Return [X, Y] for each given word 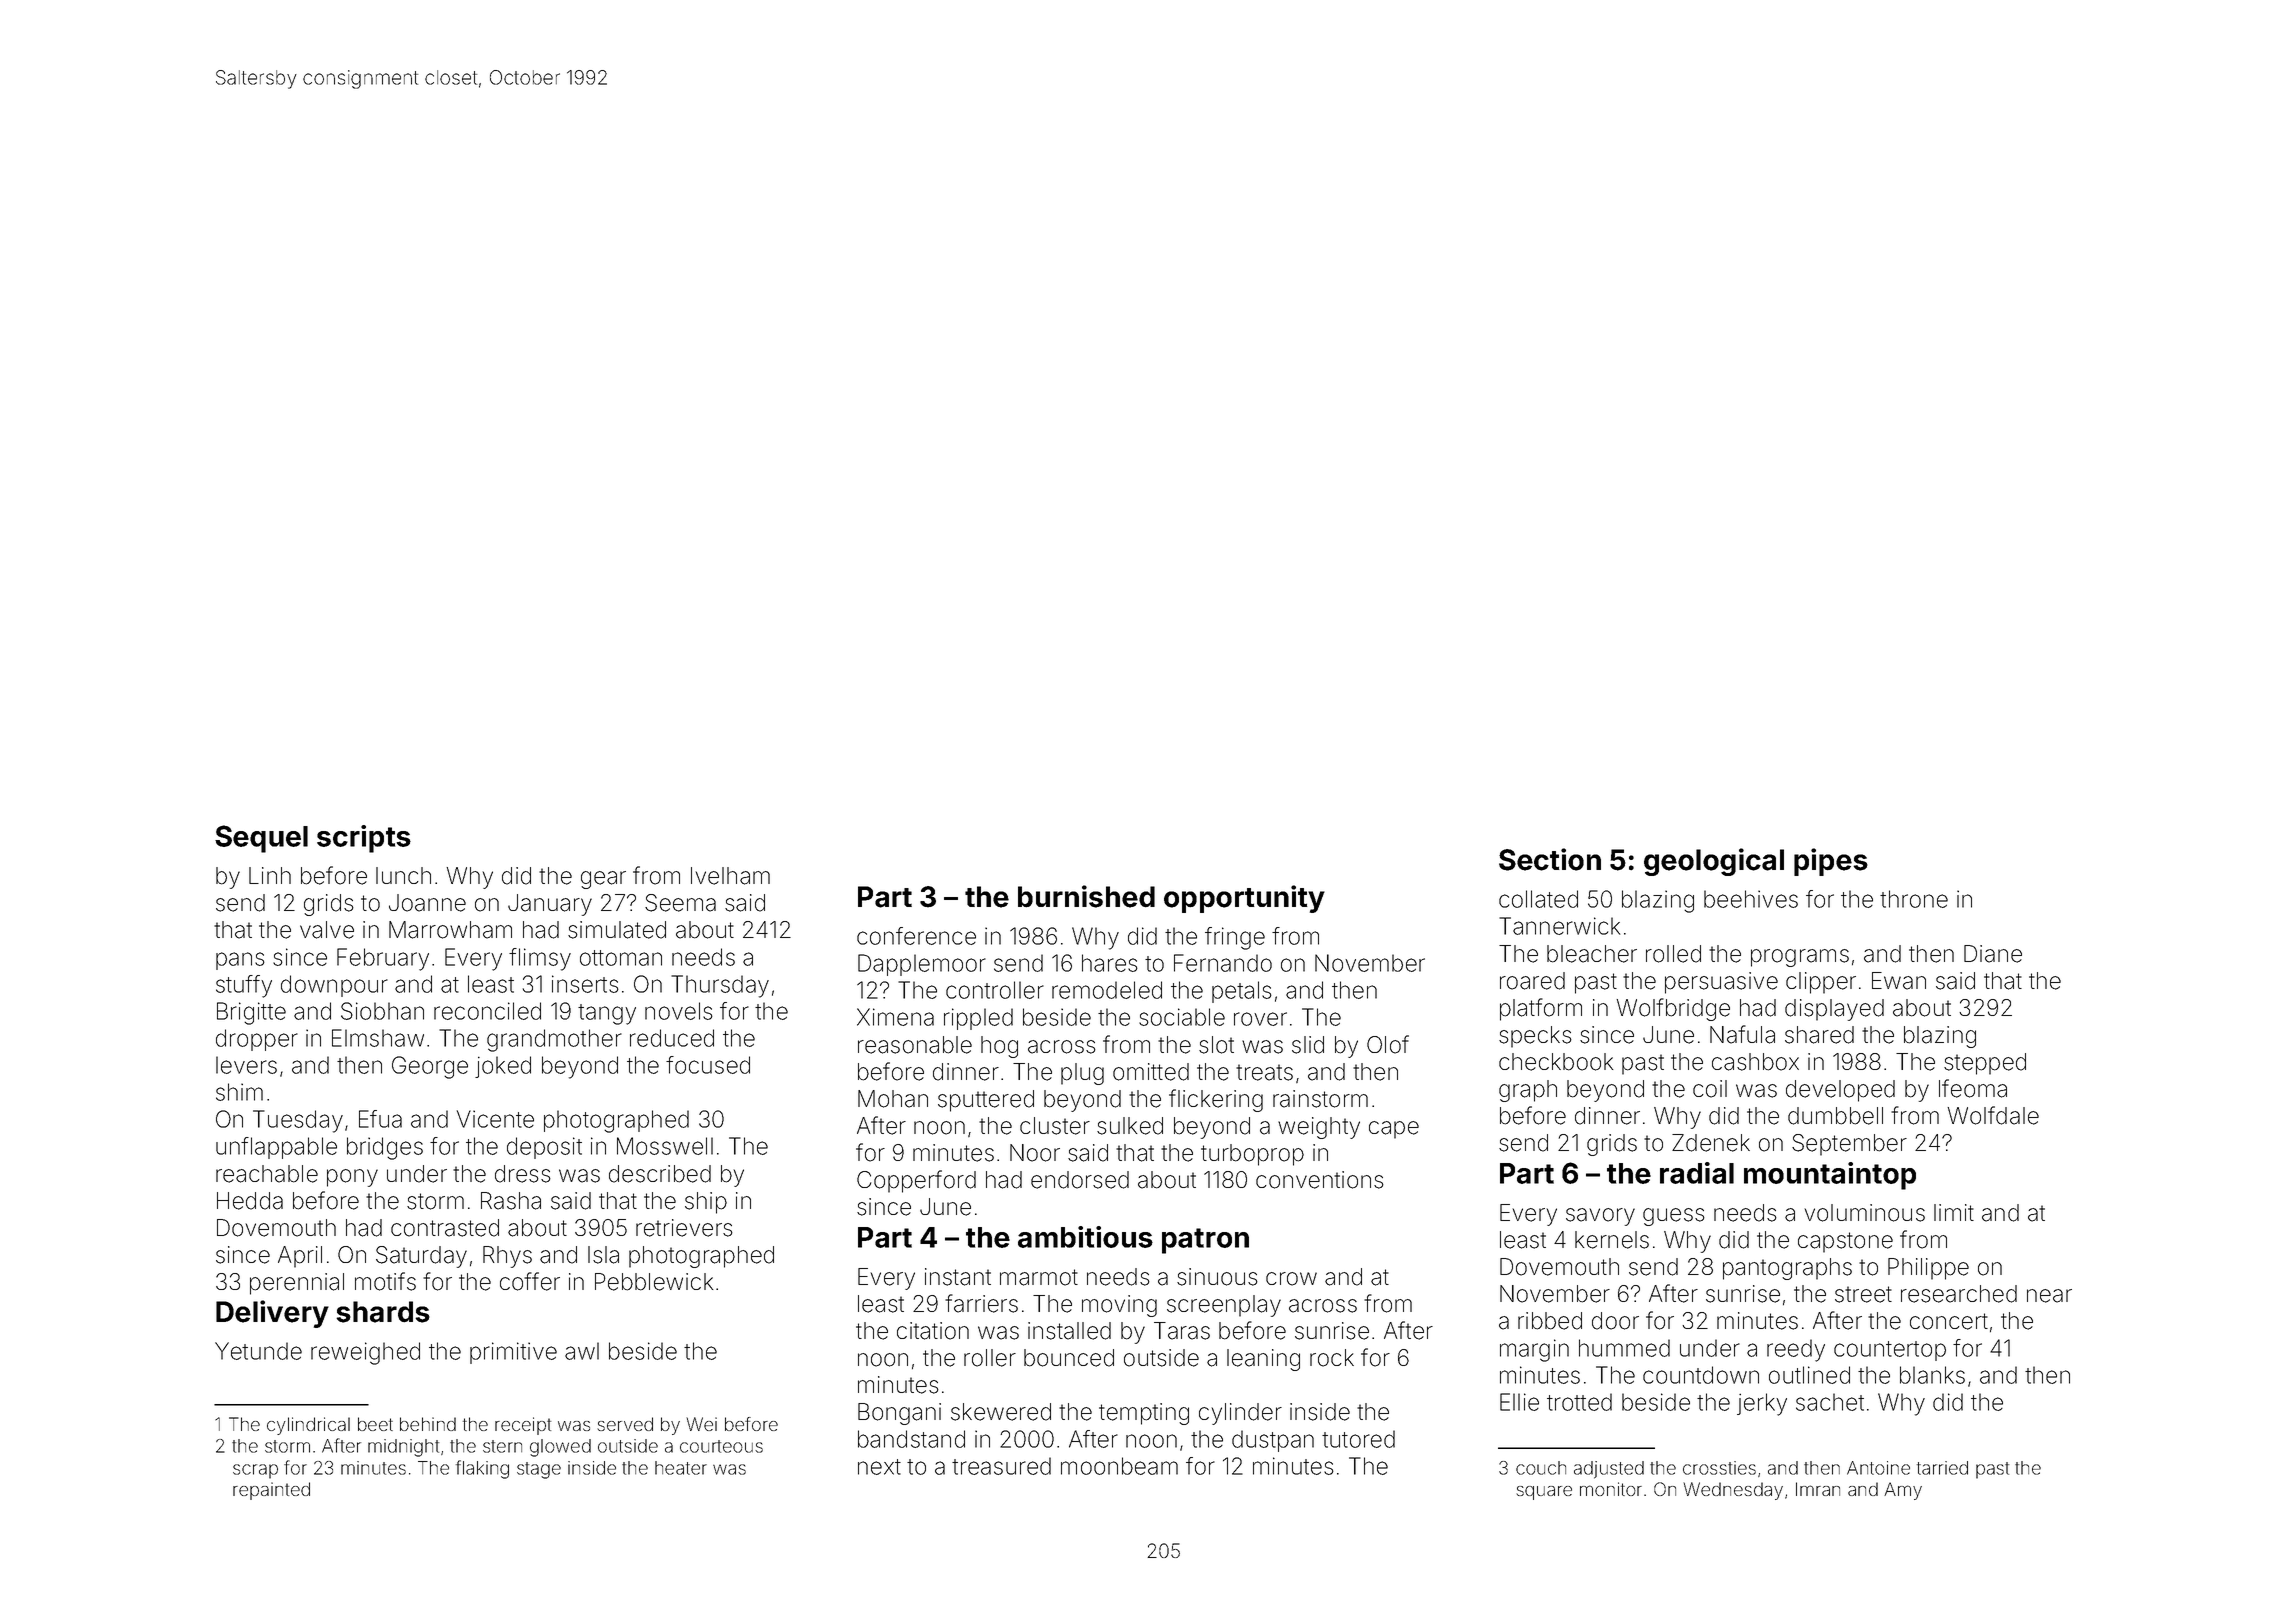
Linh [270, 875]
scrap [255, 1471]
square [1544, 1493]
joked [503, 1067]
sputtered [986, 1101]
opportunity [1244, 899]
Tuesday [298, 1121]
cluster [1055, 1126]
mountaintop [1830, 1176]
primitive [513, 1353]
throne [1914, 899]
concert [1949, 1321]
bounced [1069, 1358]
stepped [1985, 1064]
